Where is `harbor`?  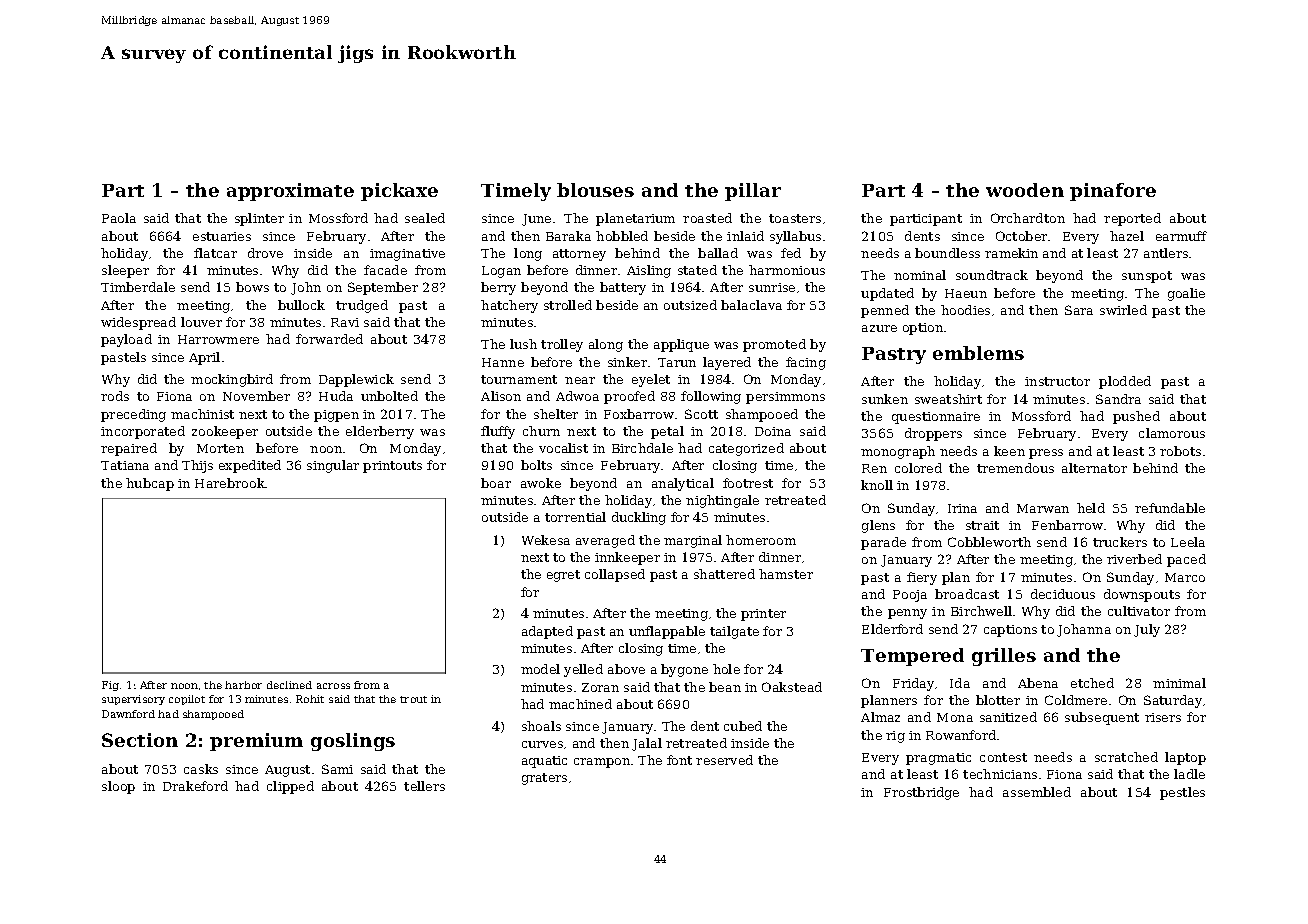 harbor is located at coordinates (243, 685).
